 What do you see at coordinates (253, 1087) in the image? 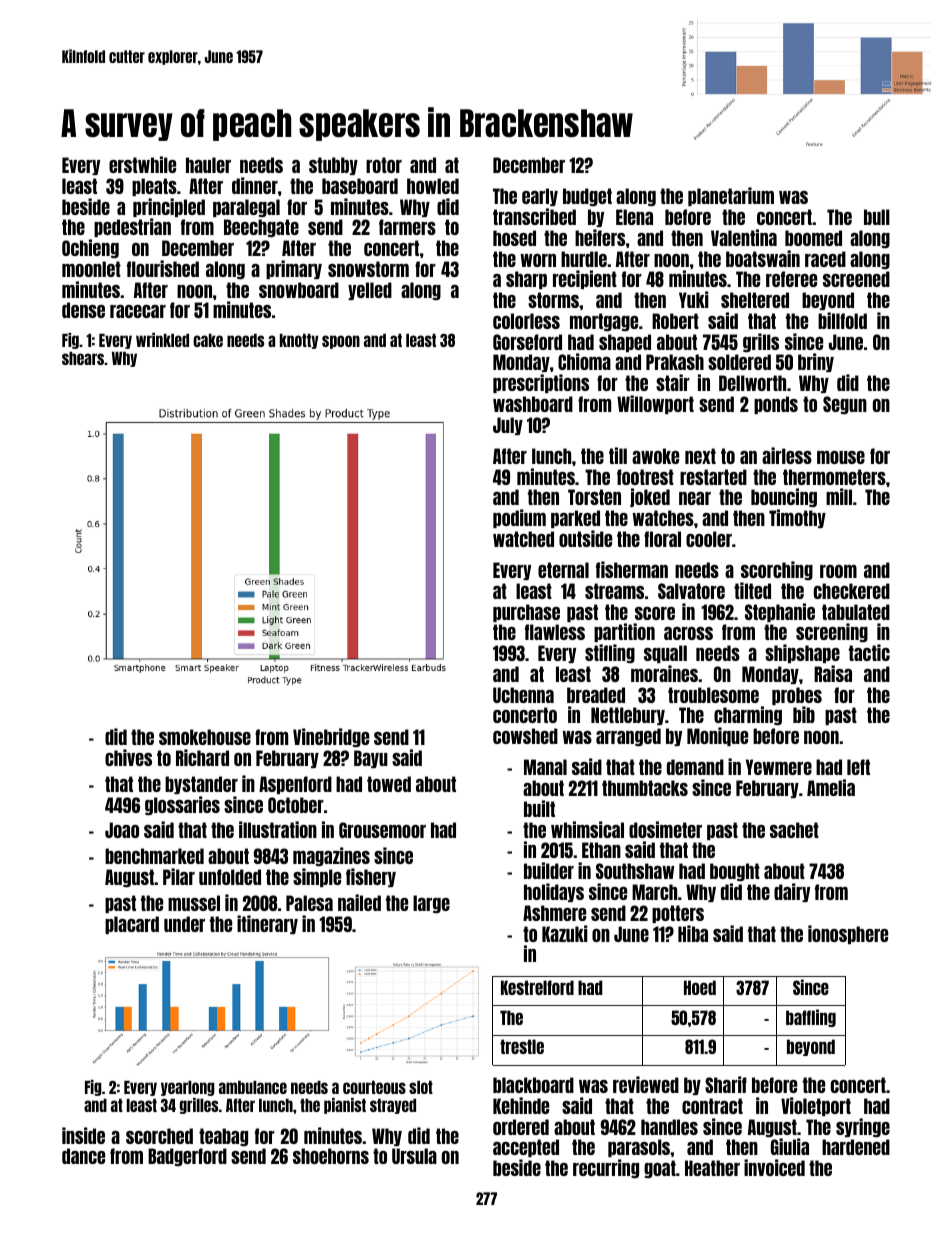
I see `ambulance` at bounding box center [253, 1087].
